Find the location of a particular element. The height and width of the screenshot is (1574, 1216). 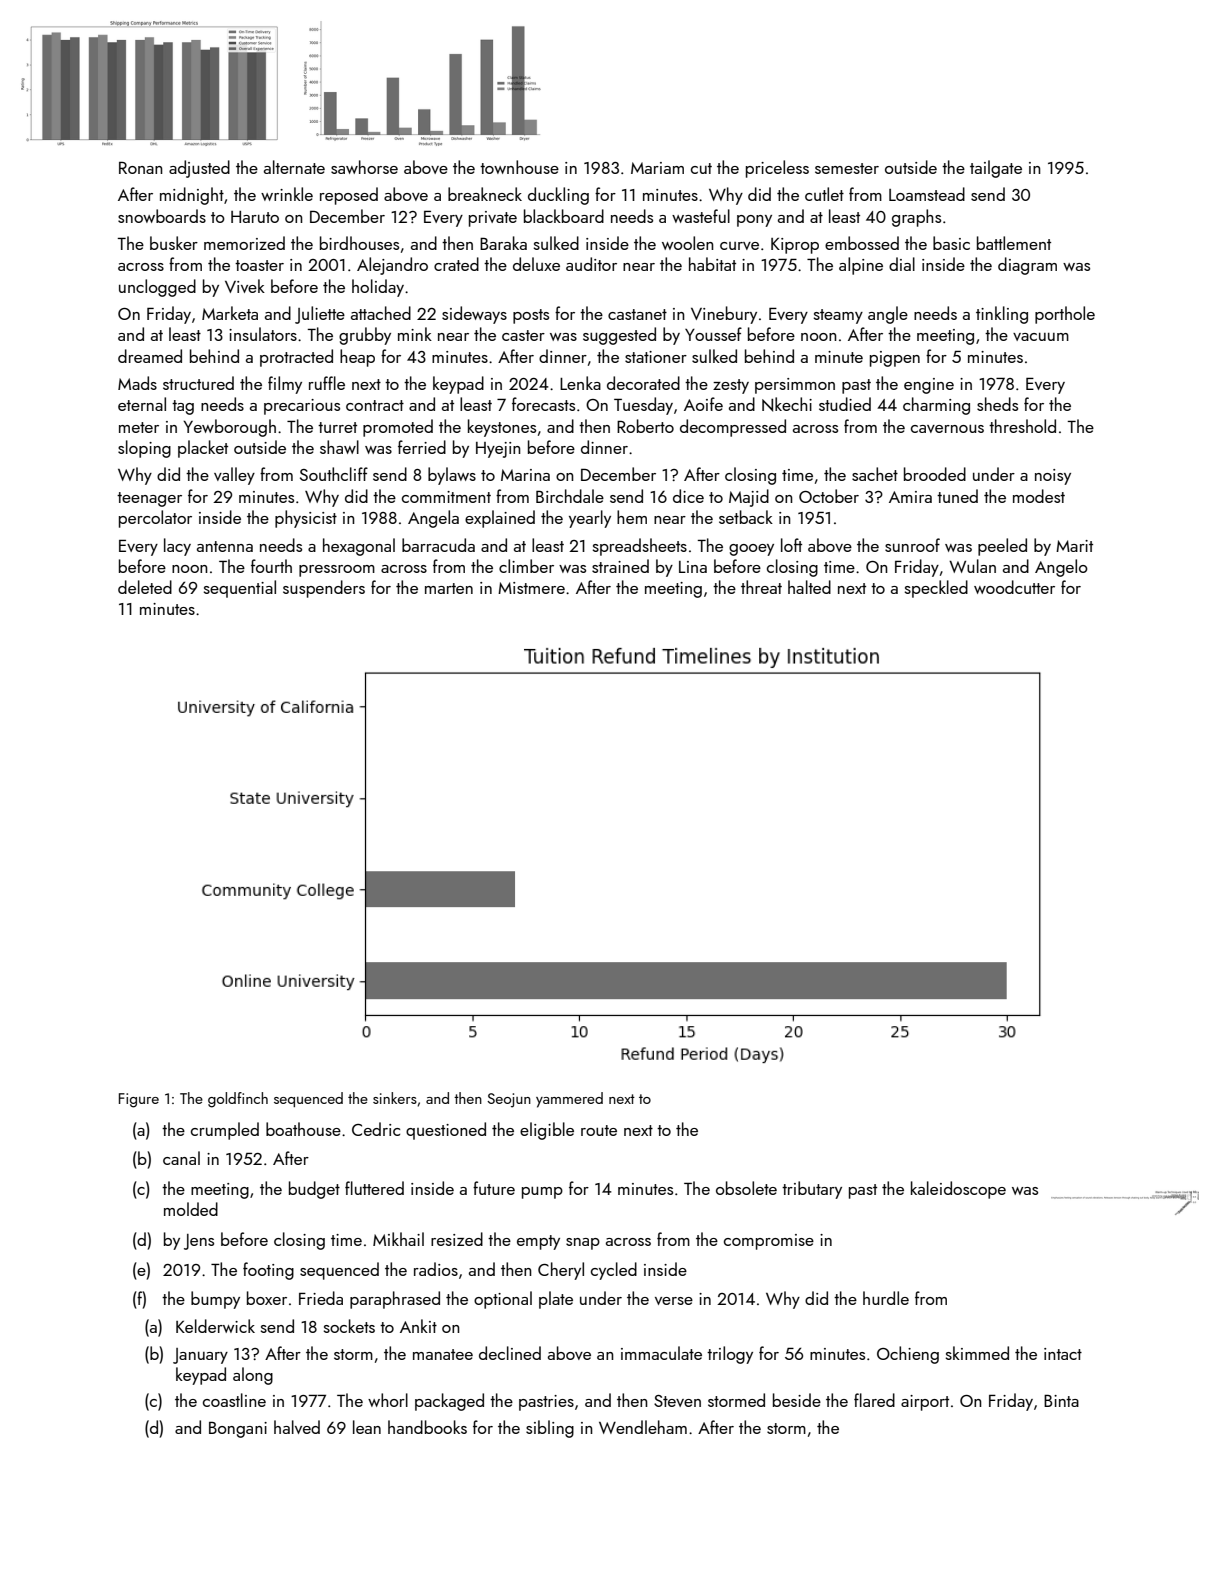

deleted is located at coordinates (145, 587).
